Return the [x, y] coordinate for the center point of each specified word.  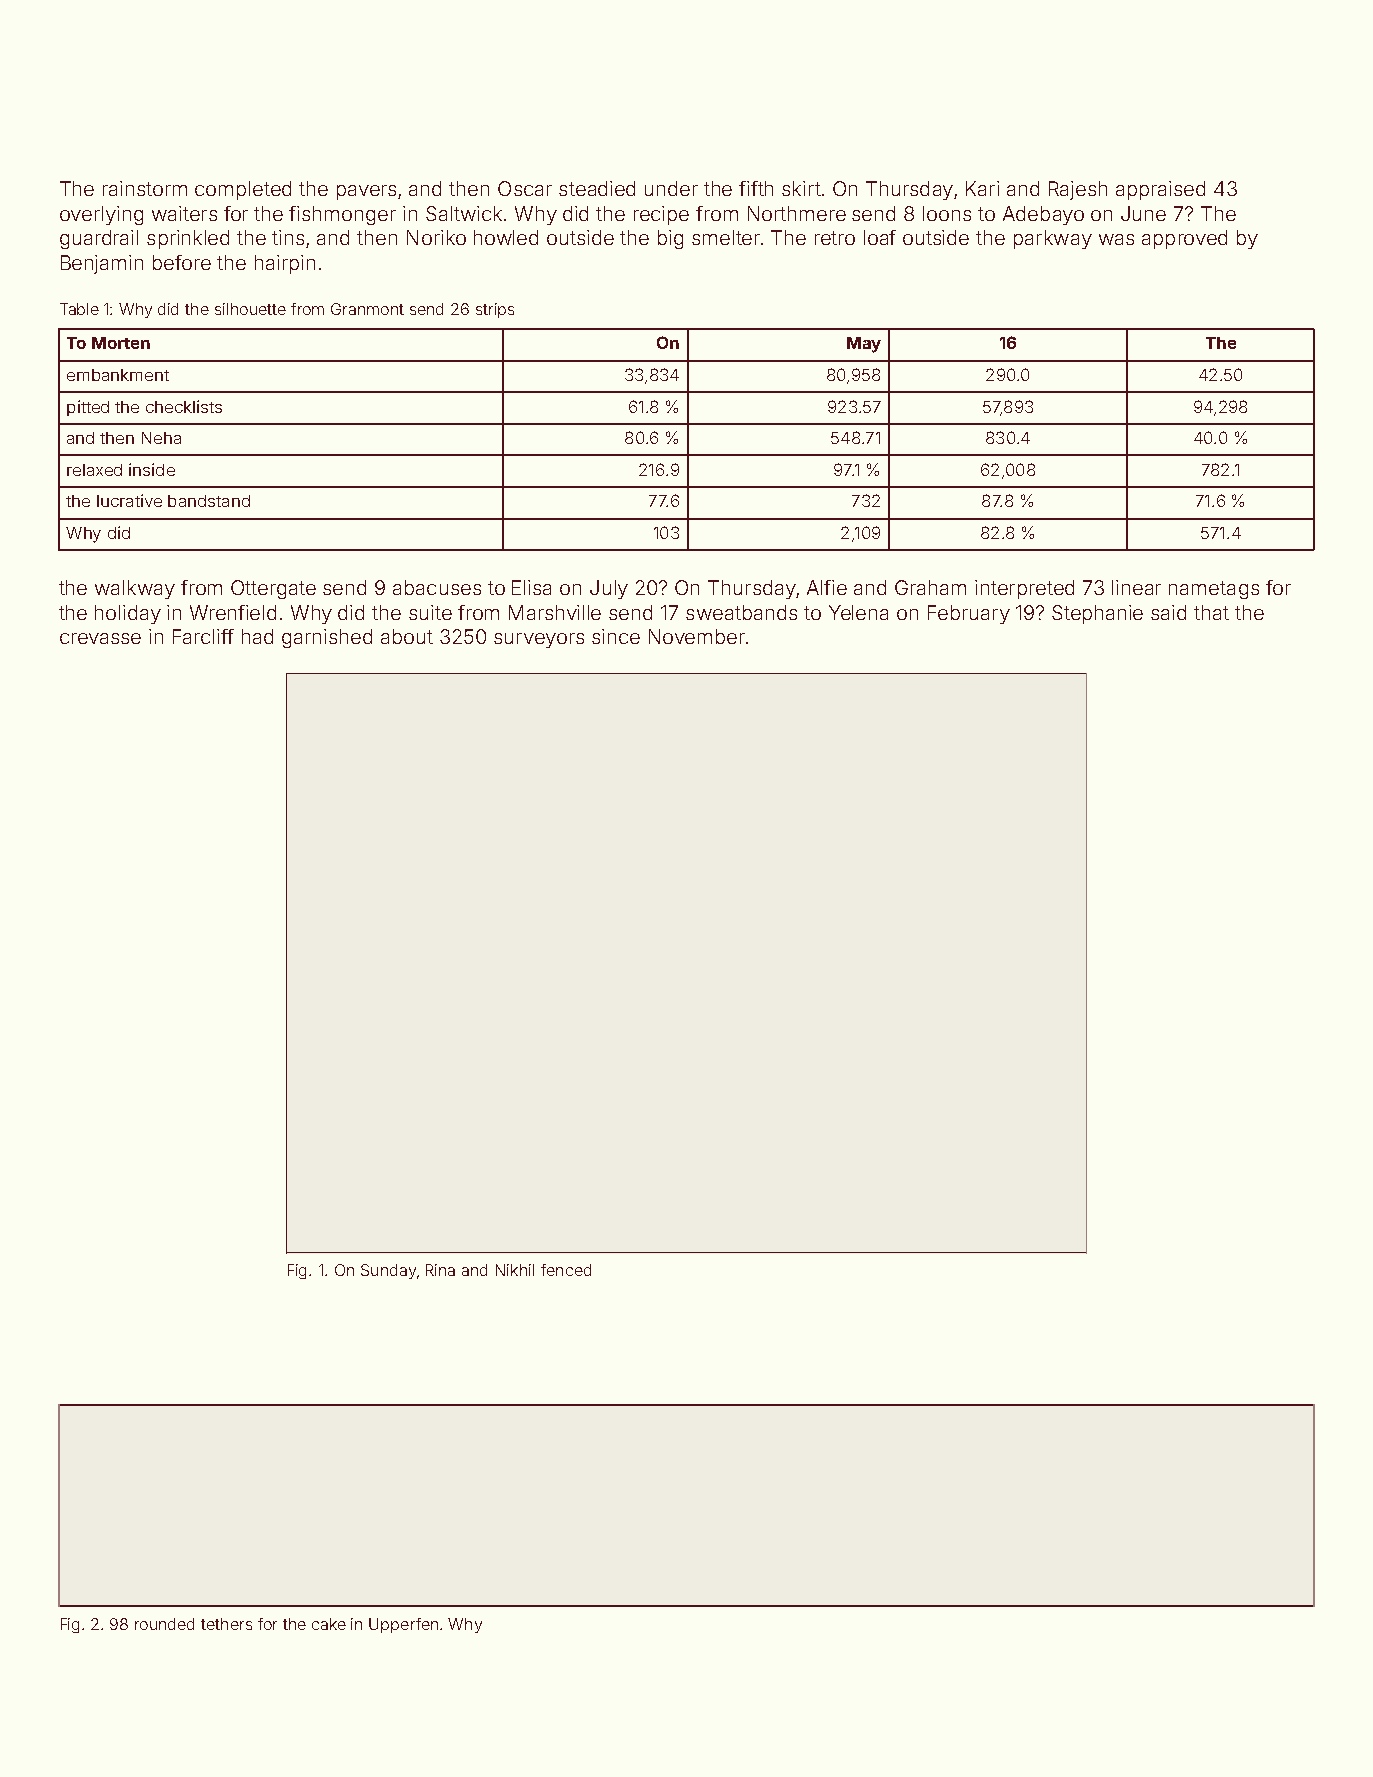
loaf [880, 237]
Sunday [388, 1271]
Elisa [531, 587]
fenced [566, 1270]
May [864, 345]
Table [79, 309]
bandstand [209, 501]
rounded [164, 1624]
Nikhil [515, 1270]
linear [1136, 587]
